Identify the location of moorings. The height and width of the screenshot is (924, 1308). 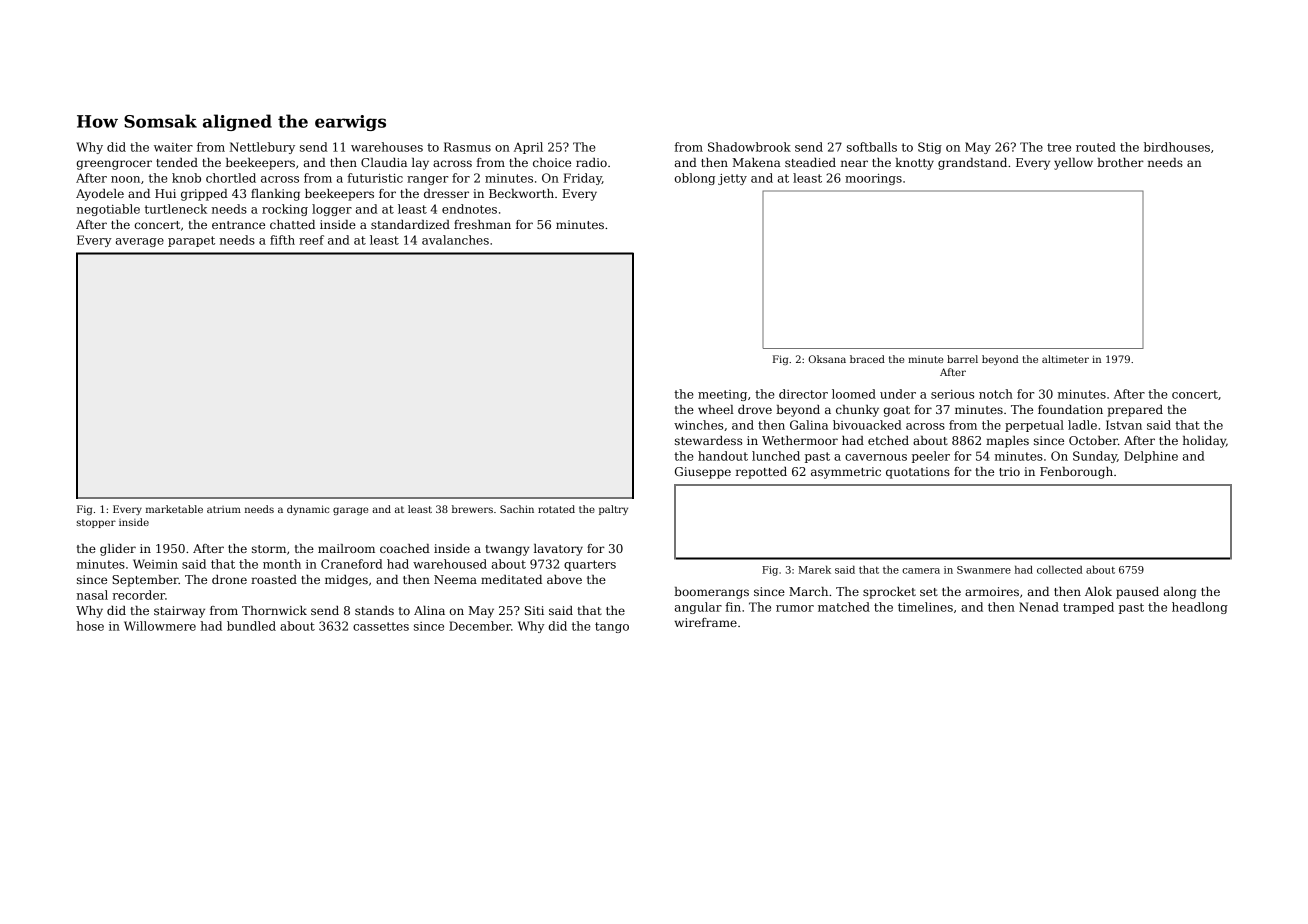
(873, 179).
